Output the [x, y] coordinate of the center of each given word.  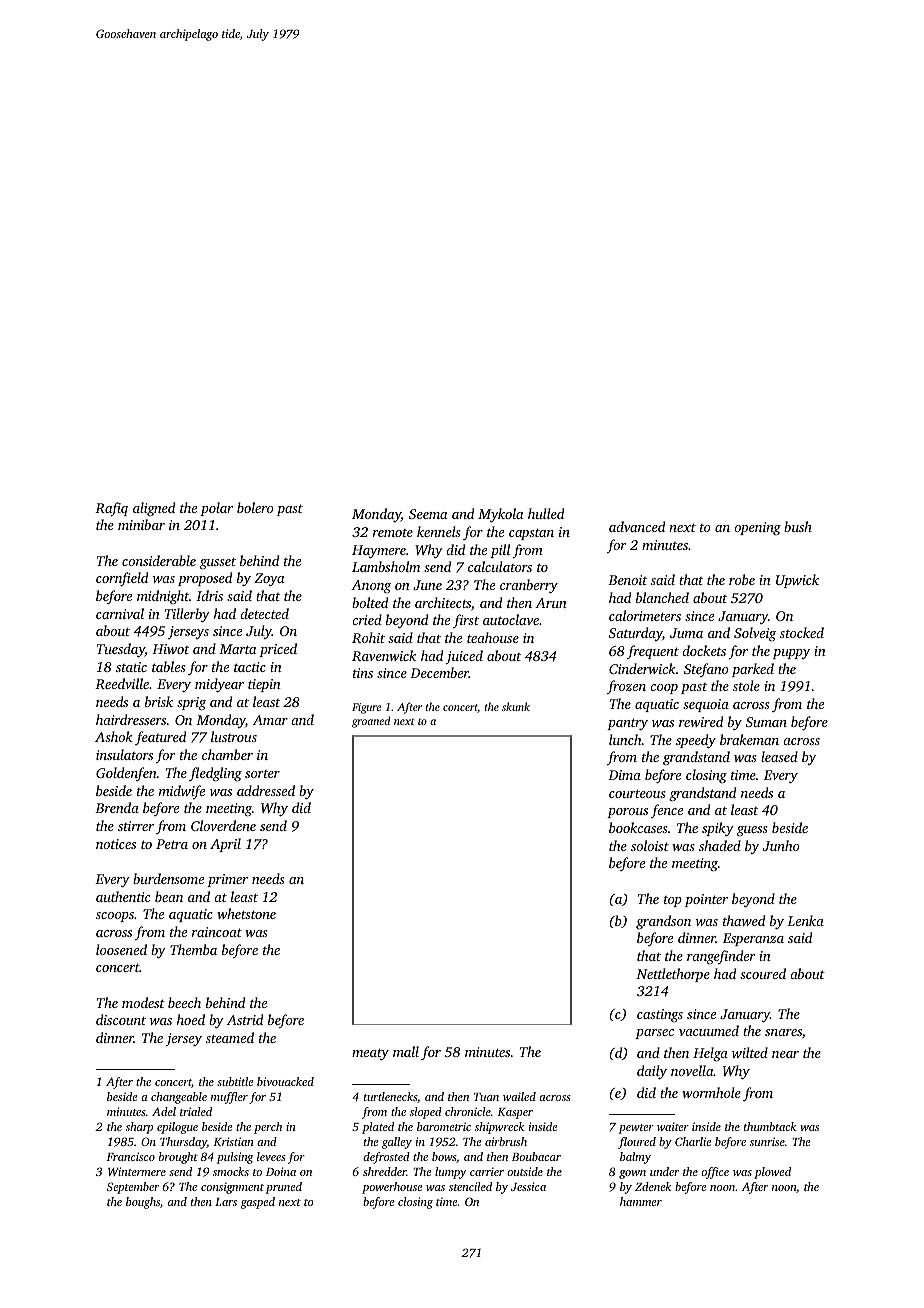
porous [627, 813]
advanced [637, 526]
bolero [255, 507]
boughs [143, 1203]
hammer [641, 1201]
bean [169, 896]
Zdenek [653, 1186]
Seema [428, 514]
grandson [663, 922]
